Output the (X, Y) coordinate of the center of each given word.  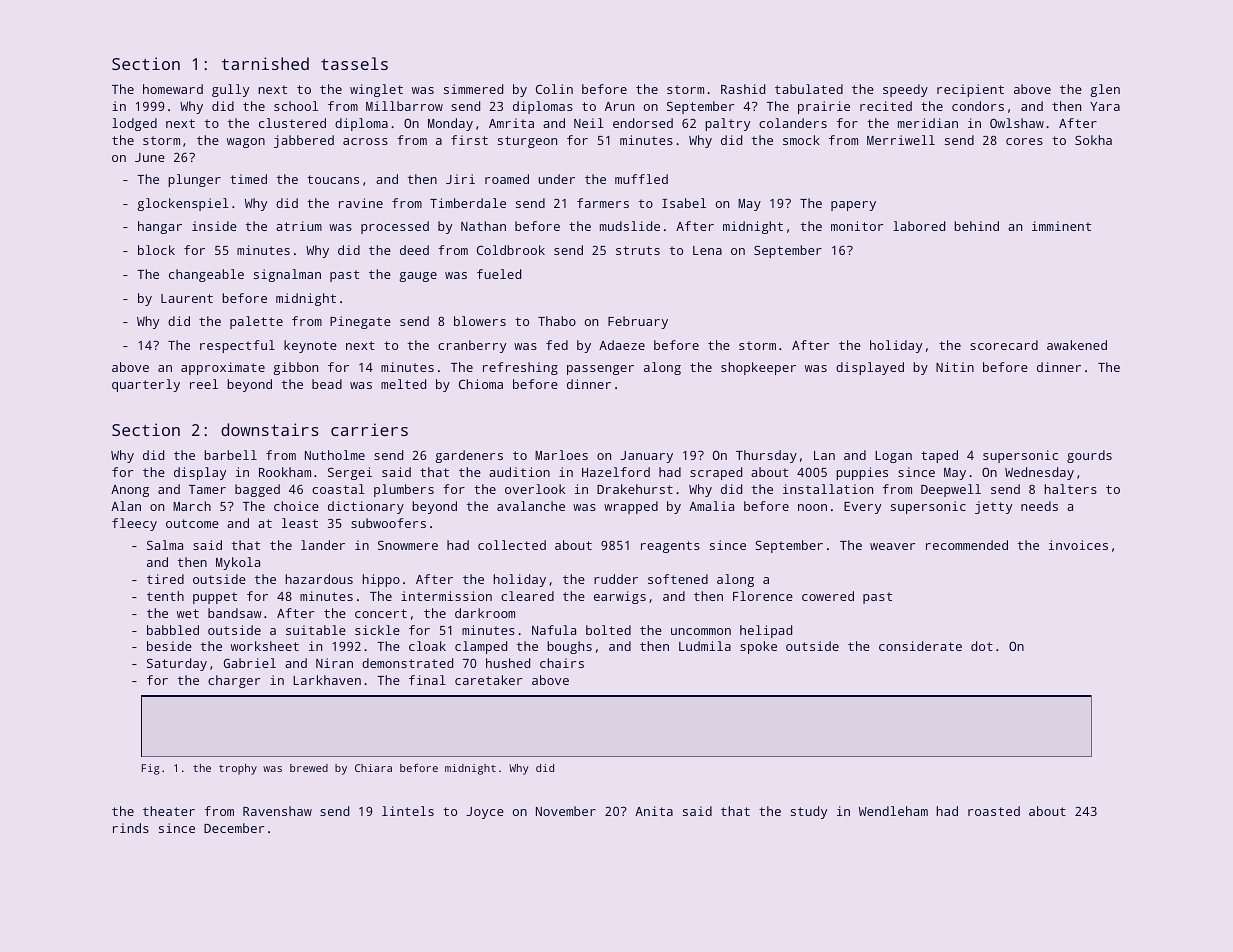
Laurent (187, 298)
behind (976, 226)
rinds (131, 828)
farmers (603, 203)
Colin (554, 89)
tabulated (809, 89)
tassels (354, 63)
